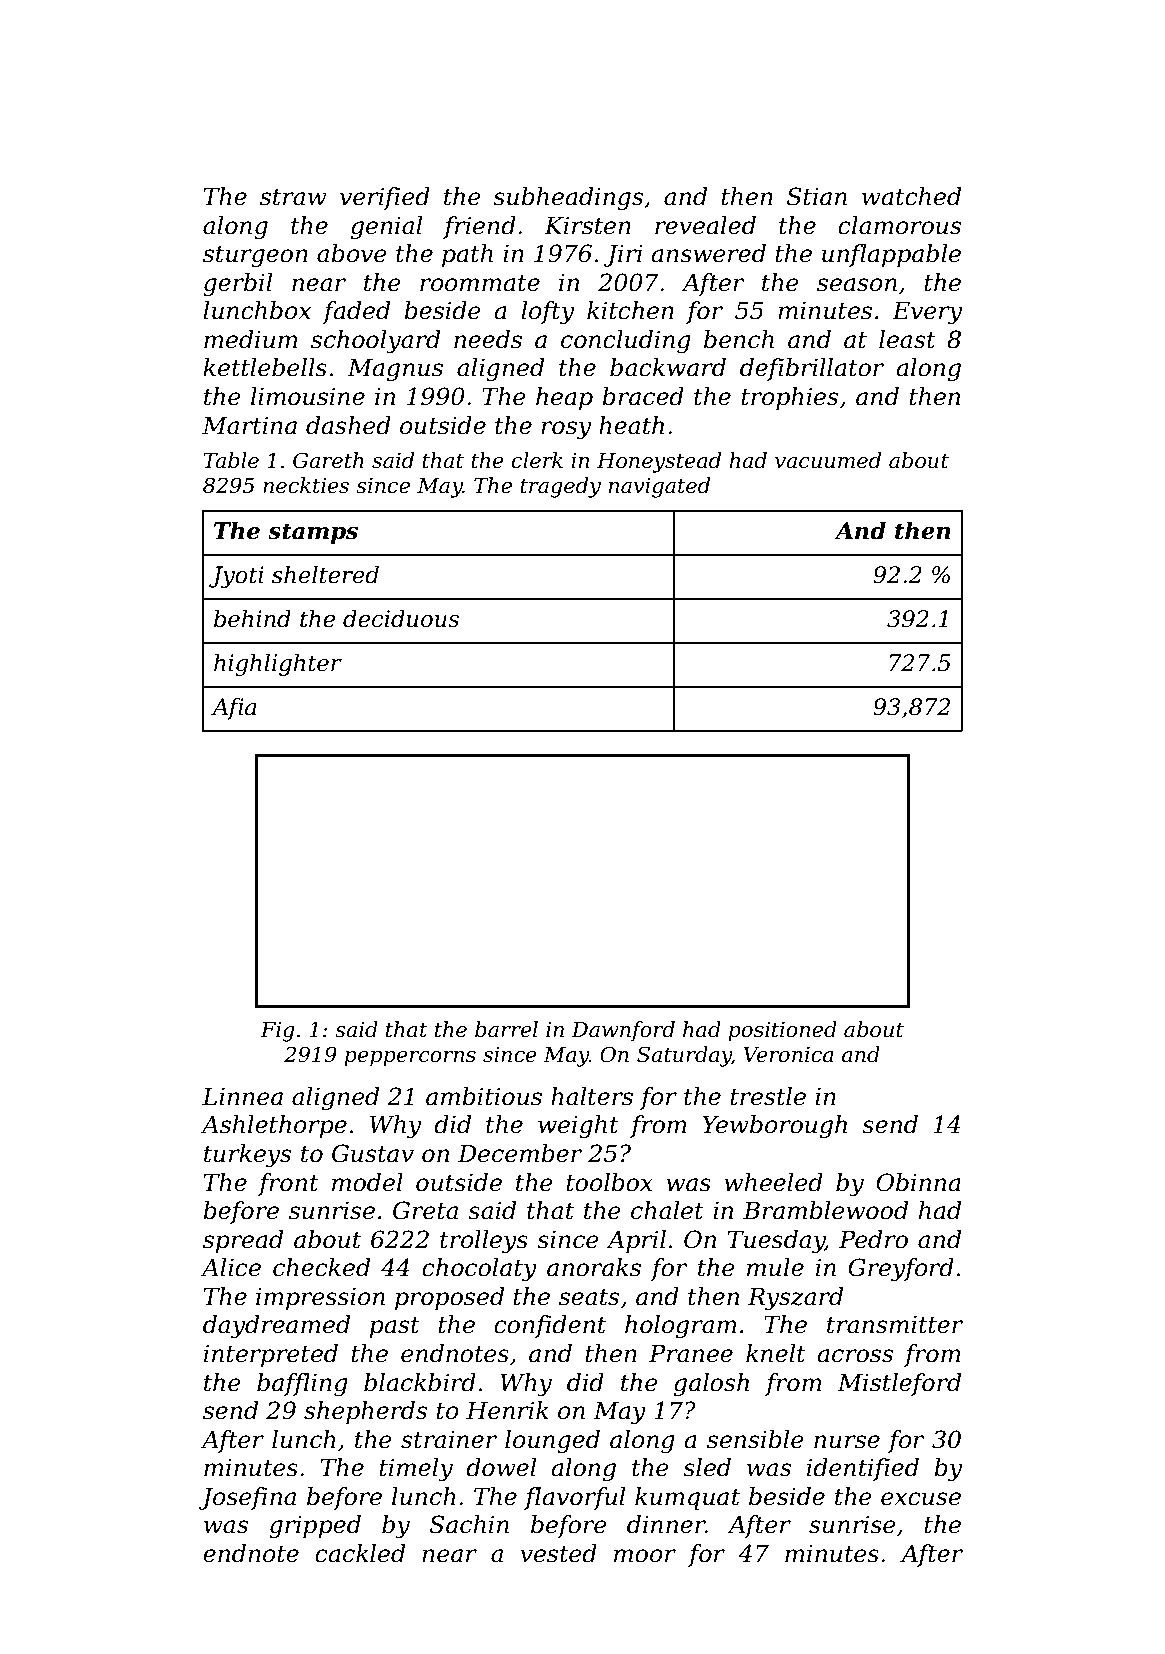  Describe the element at coordinates (352, 253) in the screenshot. I see `above` at that location.
